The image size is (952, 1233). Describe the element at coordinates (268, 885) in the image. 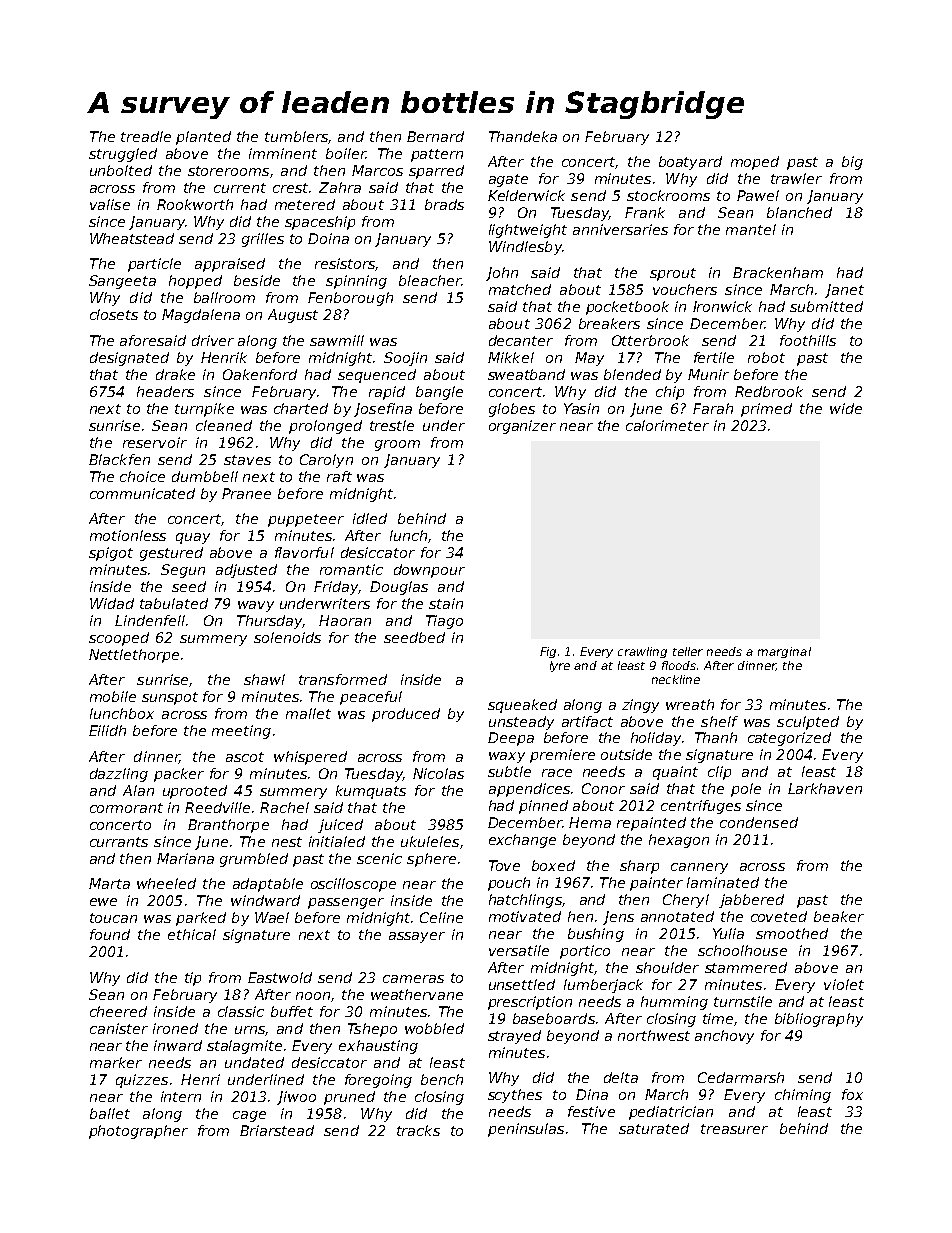

I see `adaptable` at that location.
